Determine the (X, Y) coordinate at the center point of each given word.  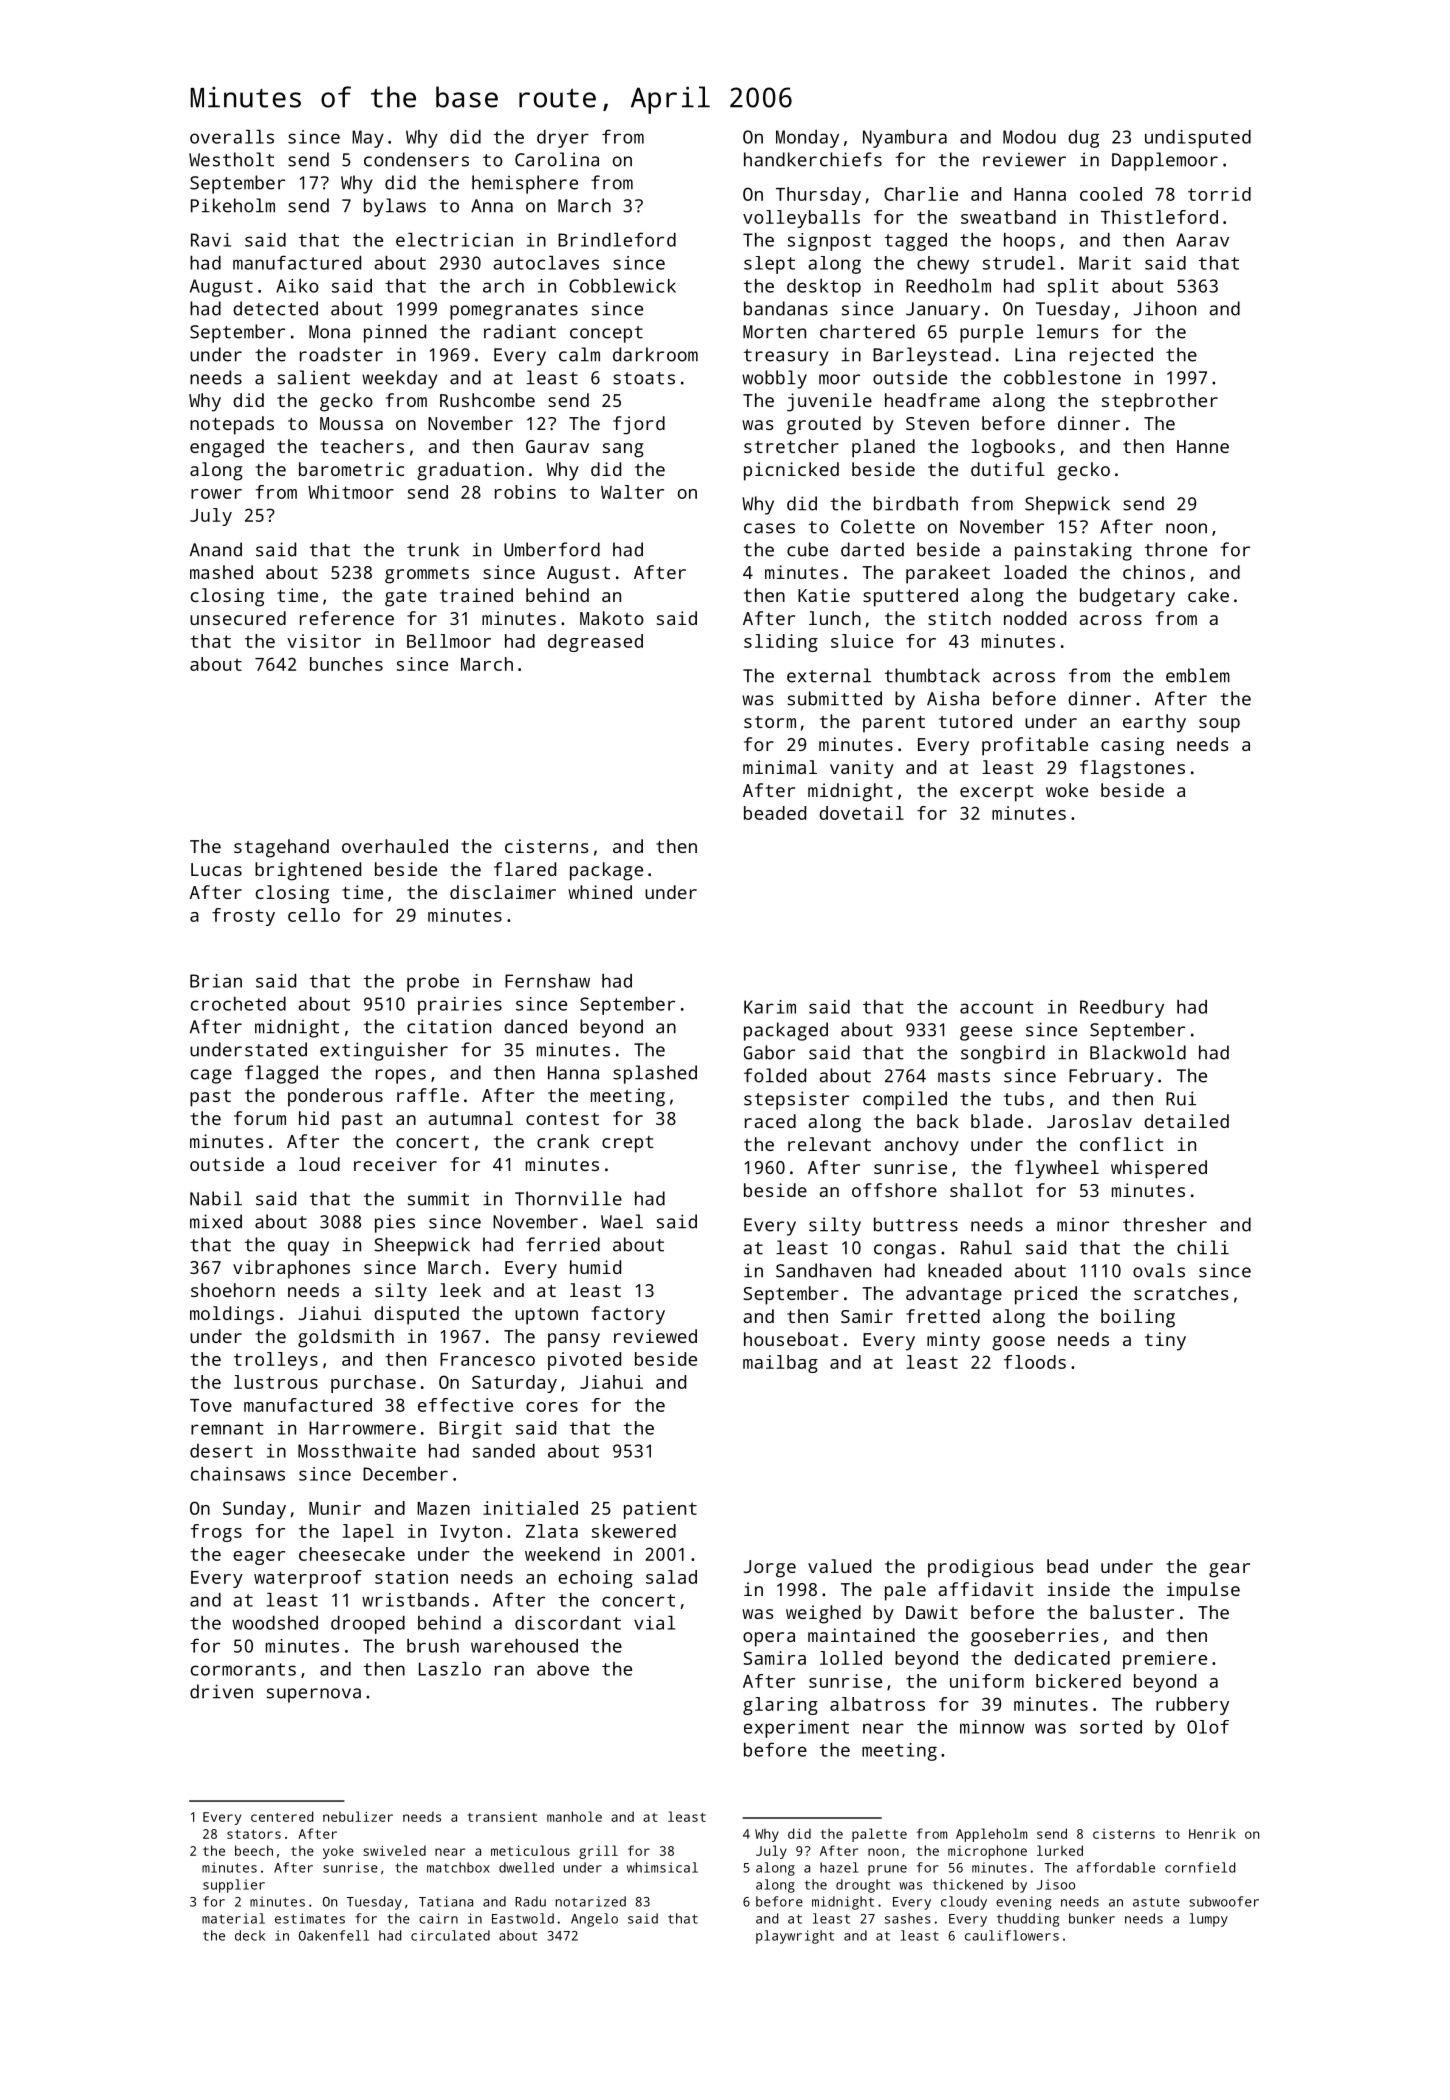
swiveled (394, 1850)
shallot (986, 1190)
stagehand (281, 848)
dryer (563, 139)
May (368, 139)
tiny (1165, 1341)
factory (628, 1315)
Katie (824, 595)
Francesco (487, 1359)
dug (1083, 139)
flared (525, 869)
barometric (351, 469)
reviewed (655, 1336)
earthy (1154, 723)
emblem (1198, 675)
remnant (227, 1428)
